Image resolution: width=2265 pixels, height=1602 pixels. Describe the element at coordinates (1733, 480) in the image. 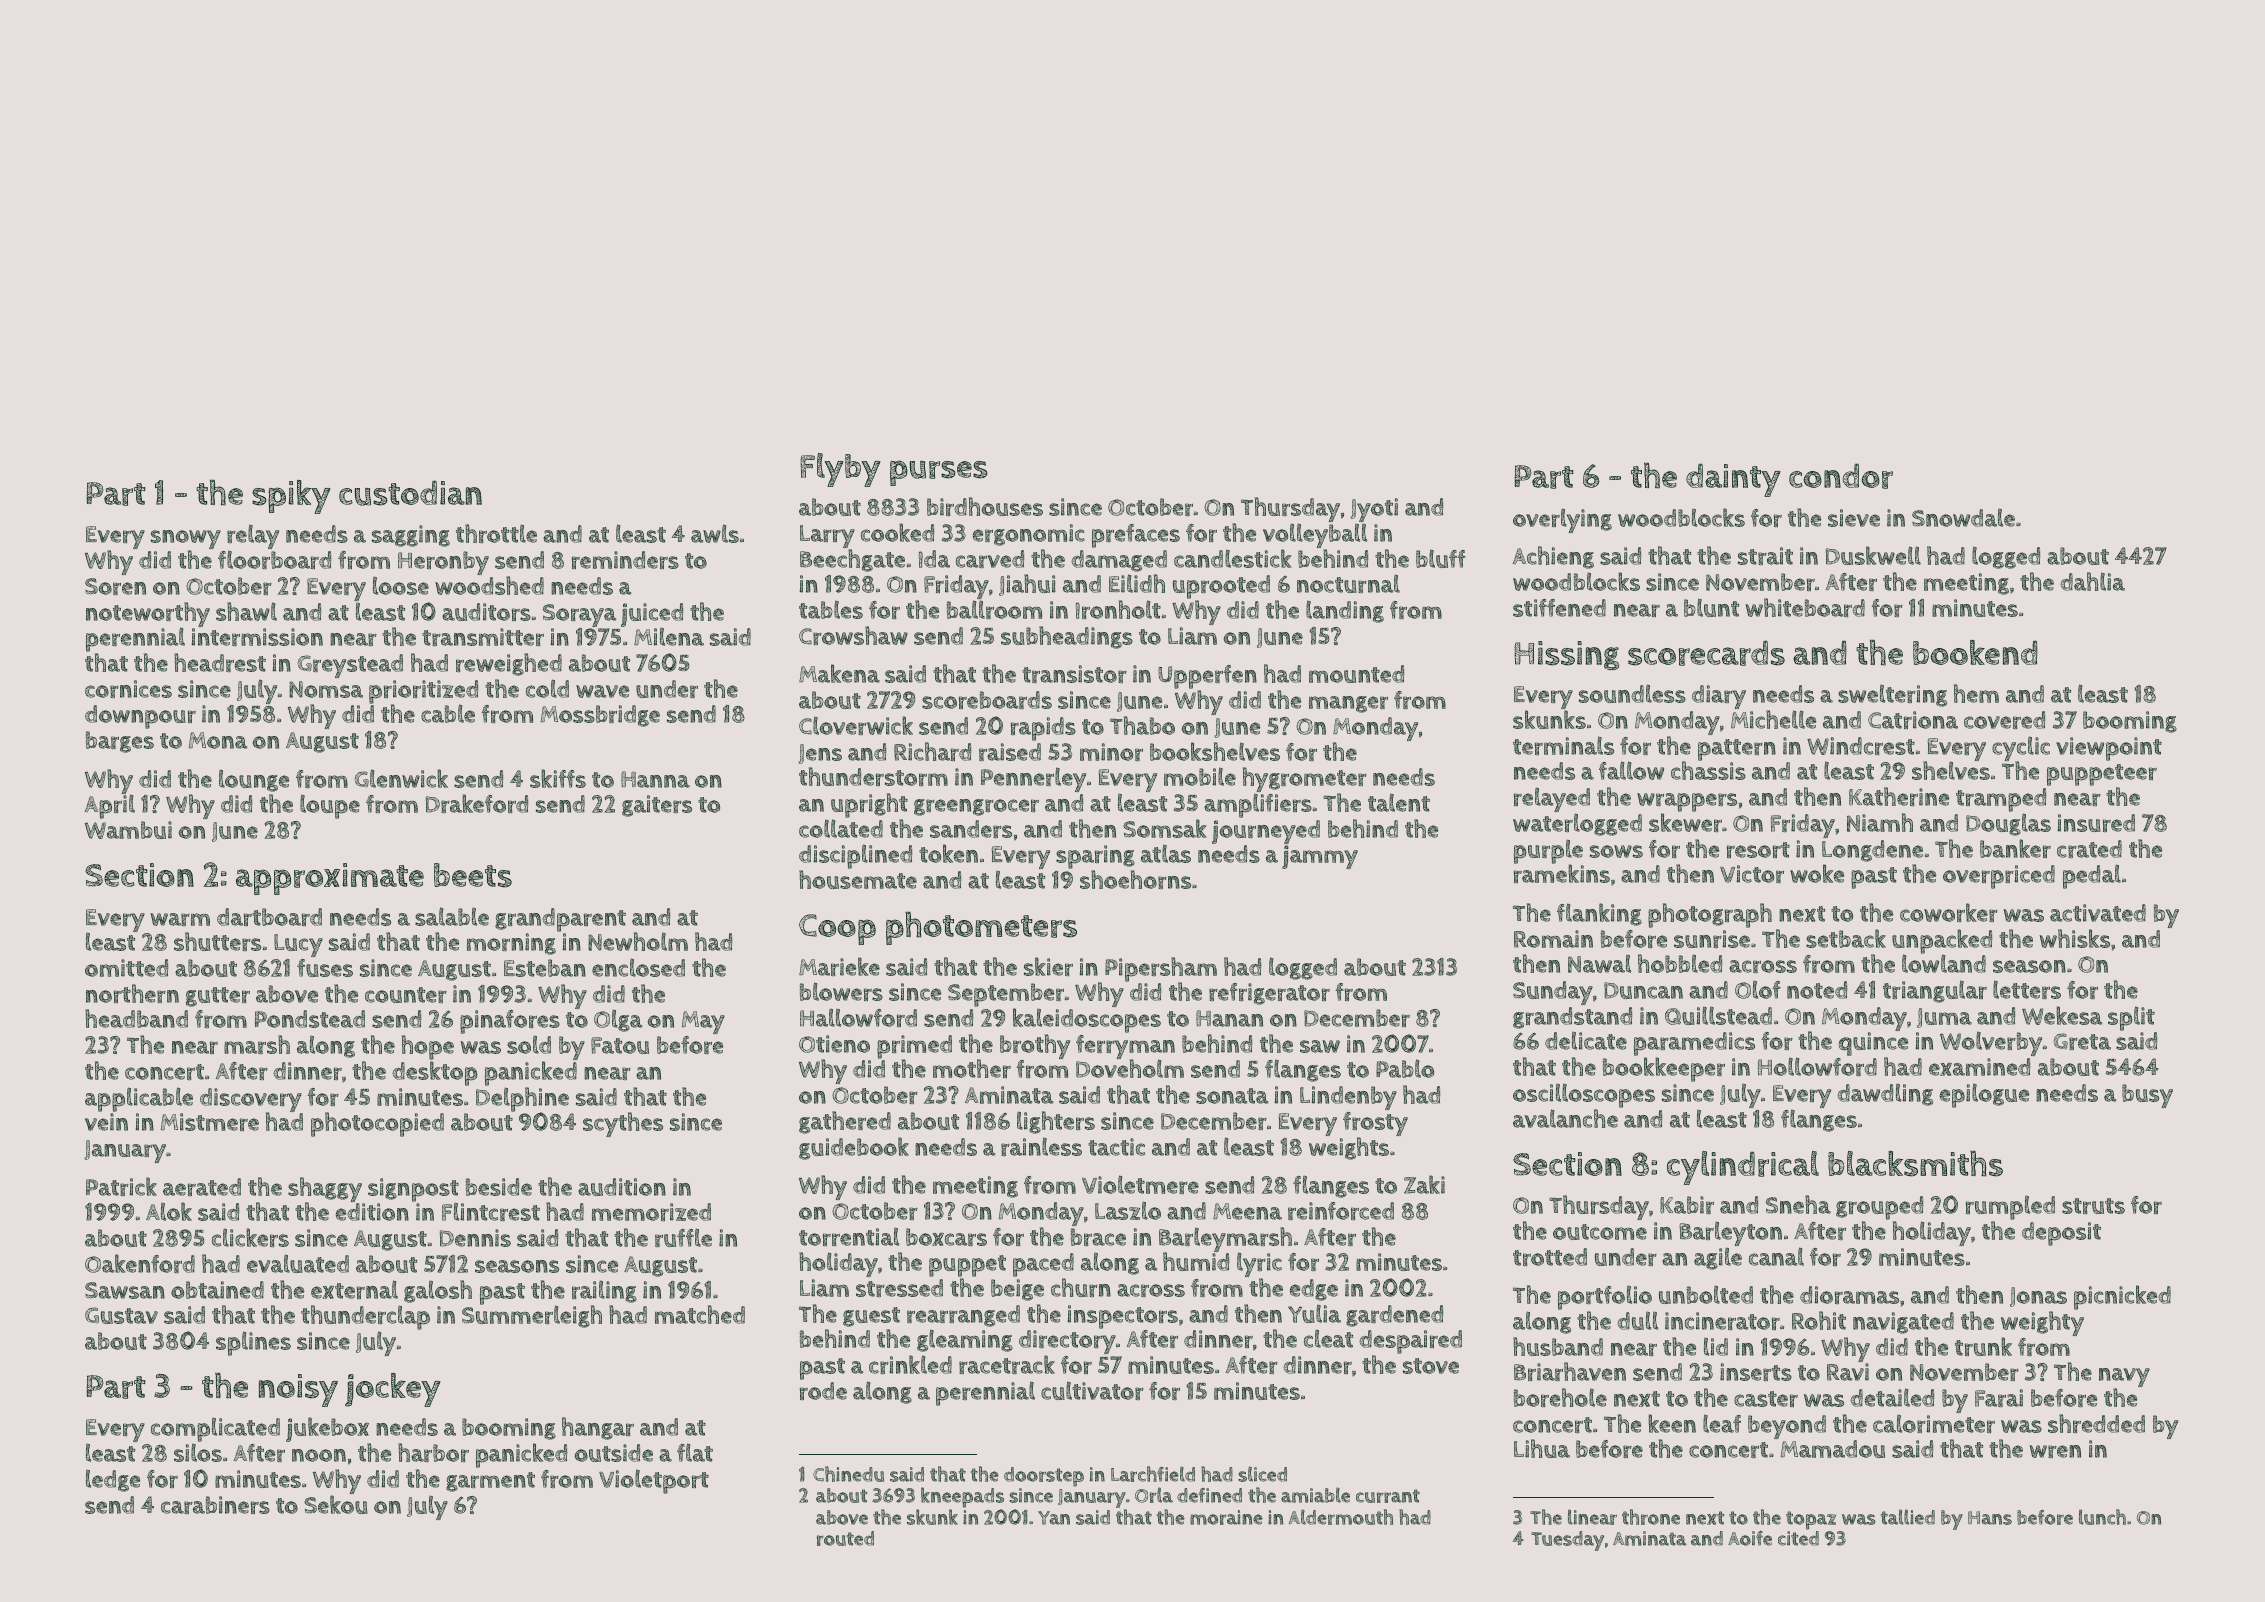

I see `dainty` at that location.
